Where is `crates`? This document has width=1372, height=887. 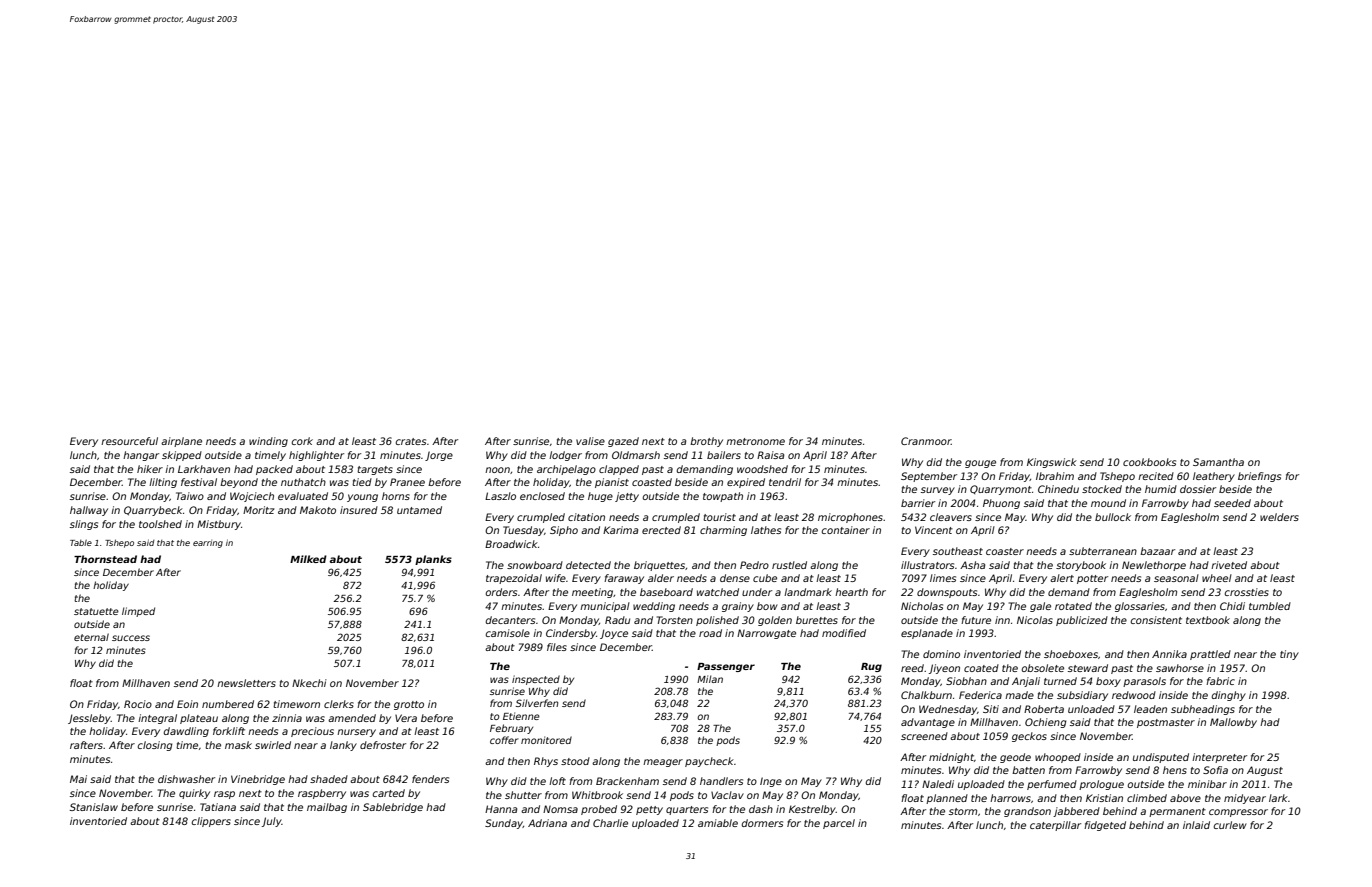
crates is located at coordinates (411, 441).
